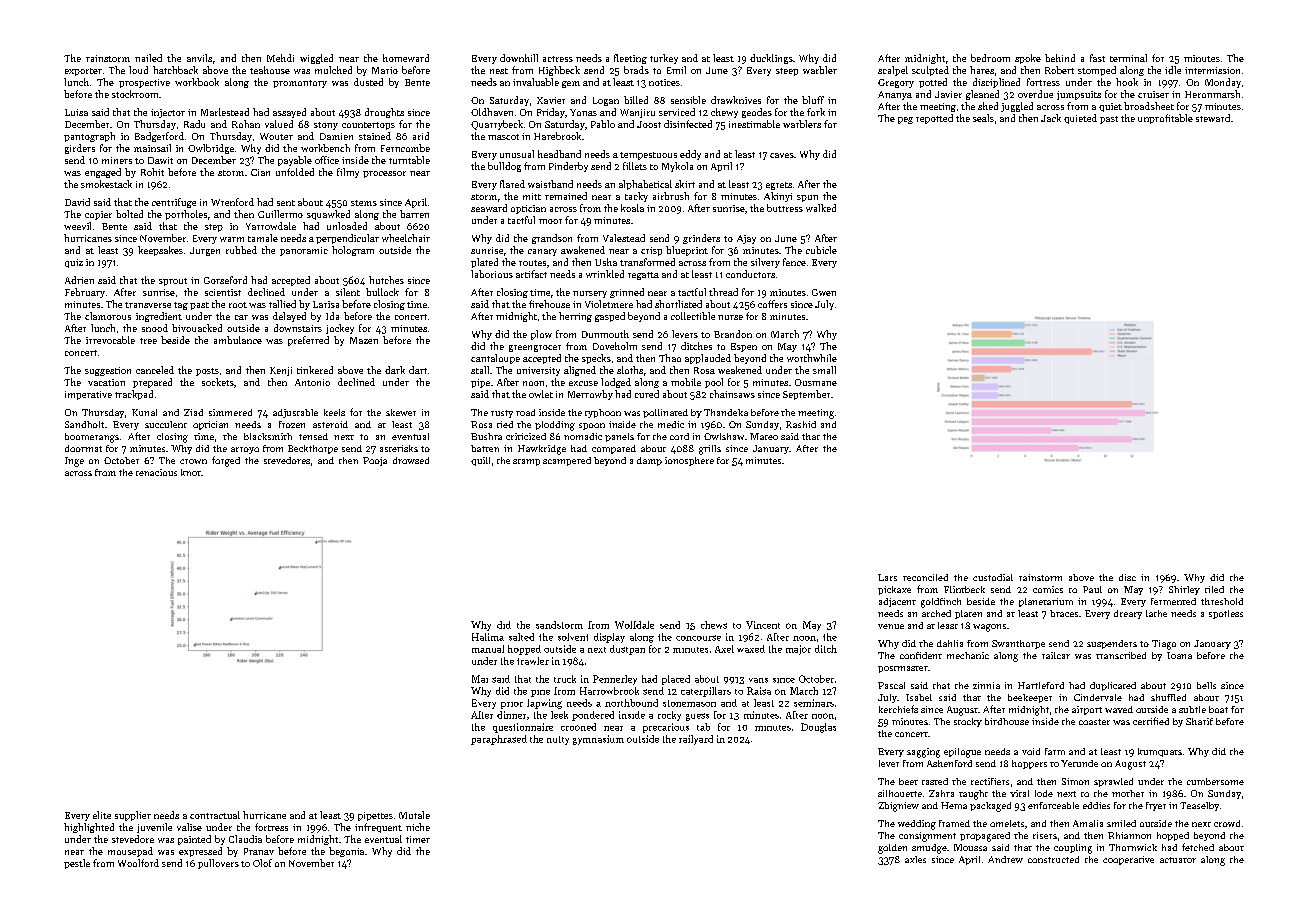 Image resolution: width=1308 pixels, height=924 pixels. Describe the element at coordinates (896, 83) in the page. I see `Gregory` at that location.
